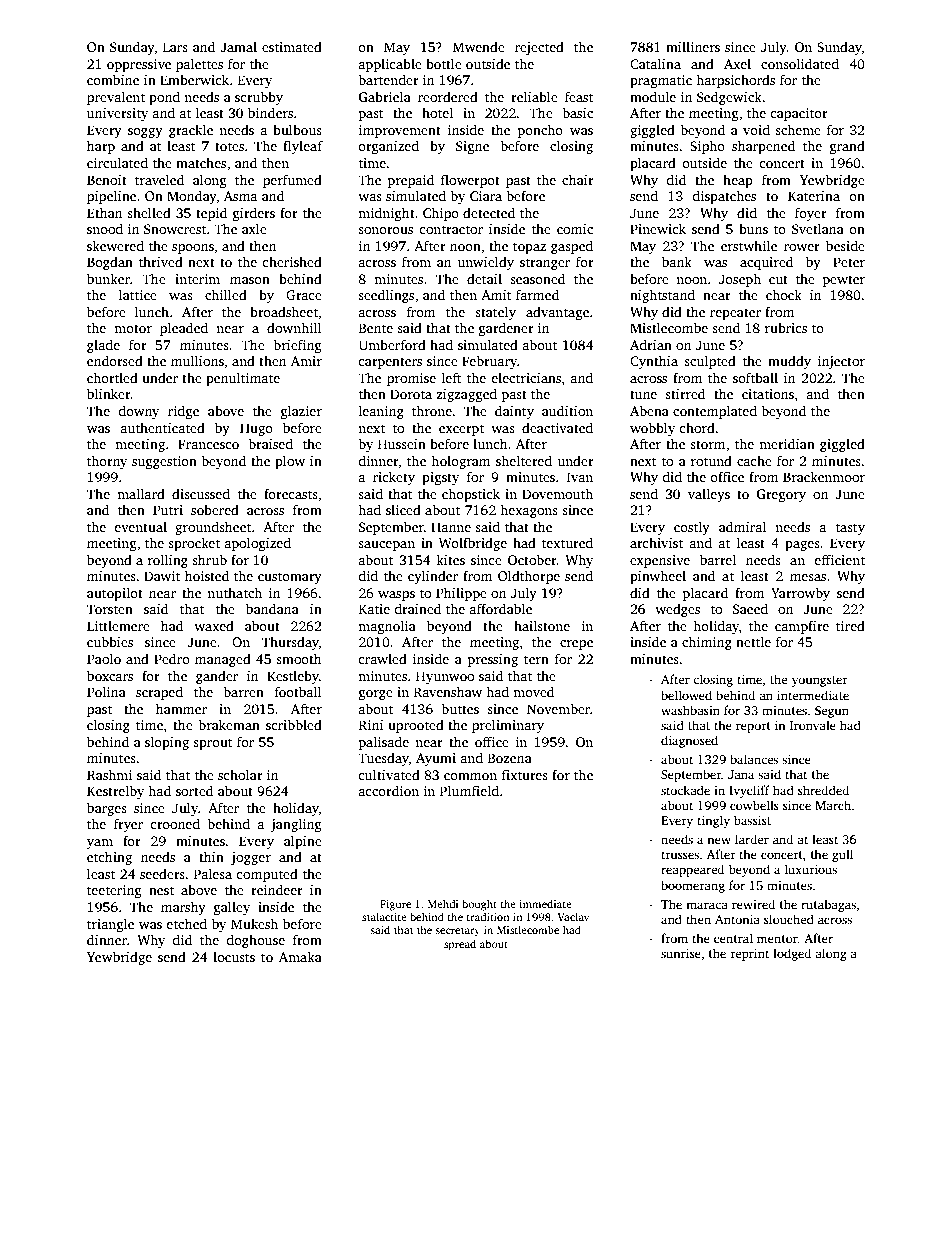  I want to click on larder, so click(752, 839).
